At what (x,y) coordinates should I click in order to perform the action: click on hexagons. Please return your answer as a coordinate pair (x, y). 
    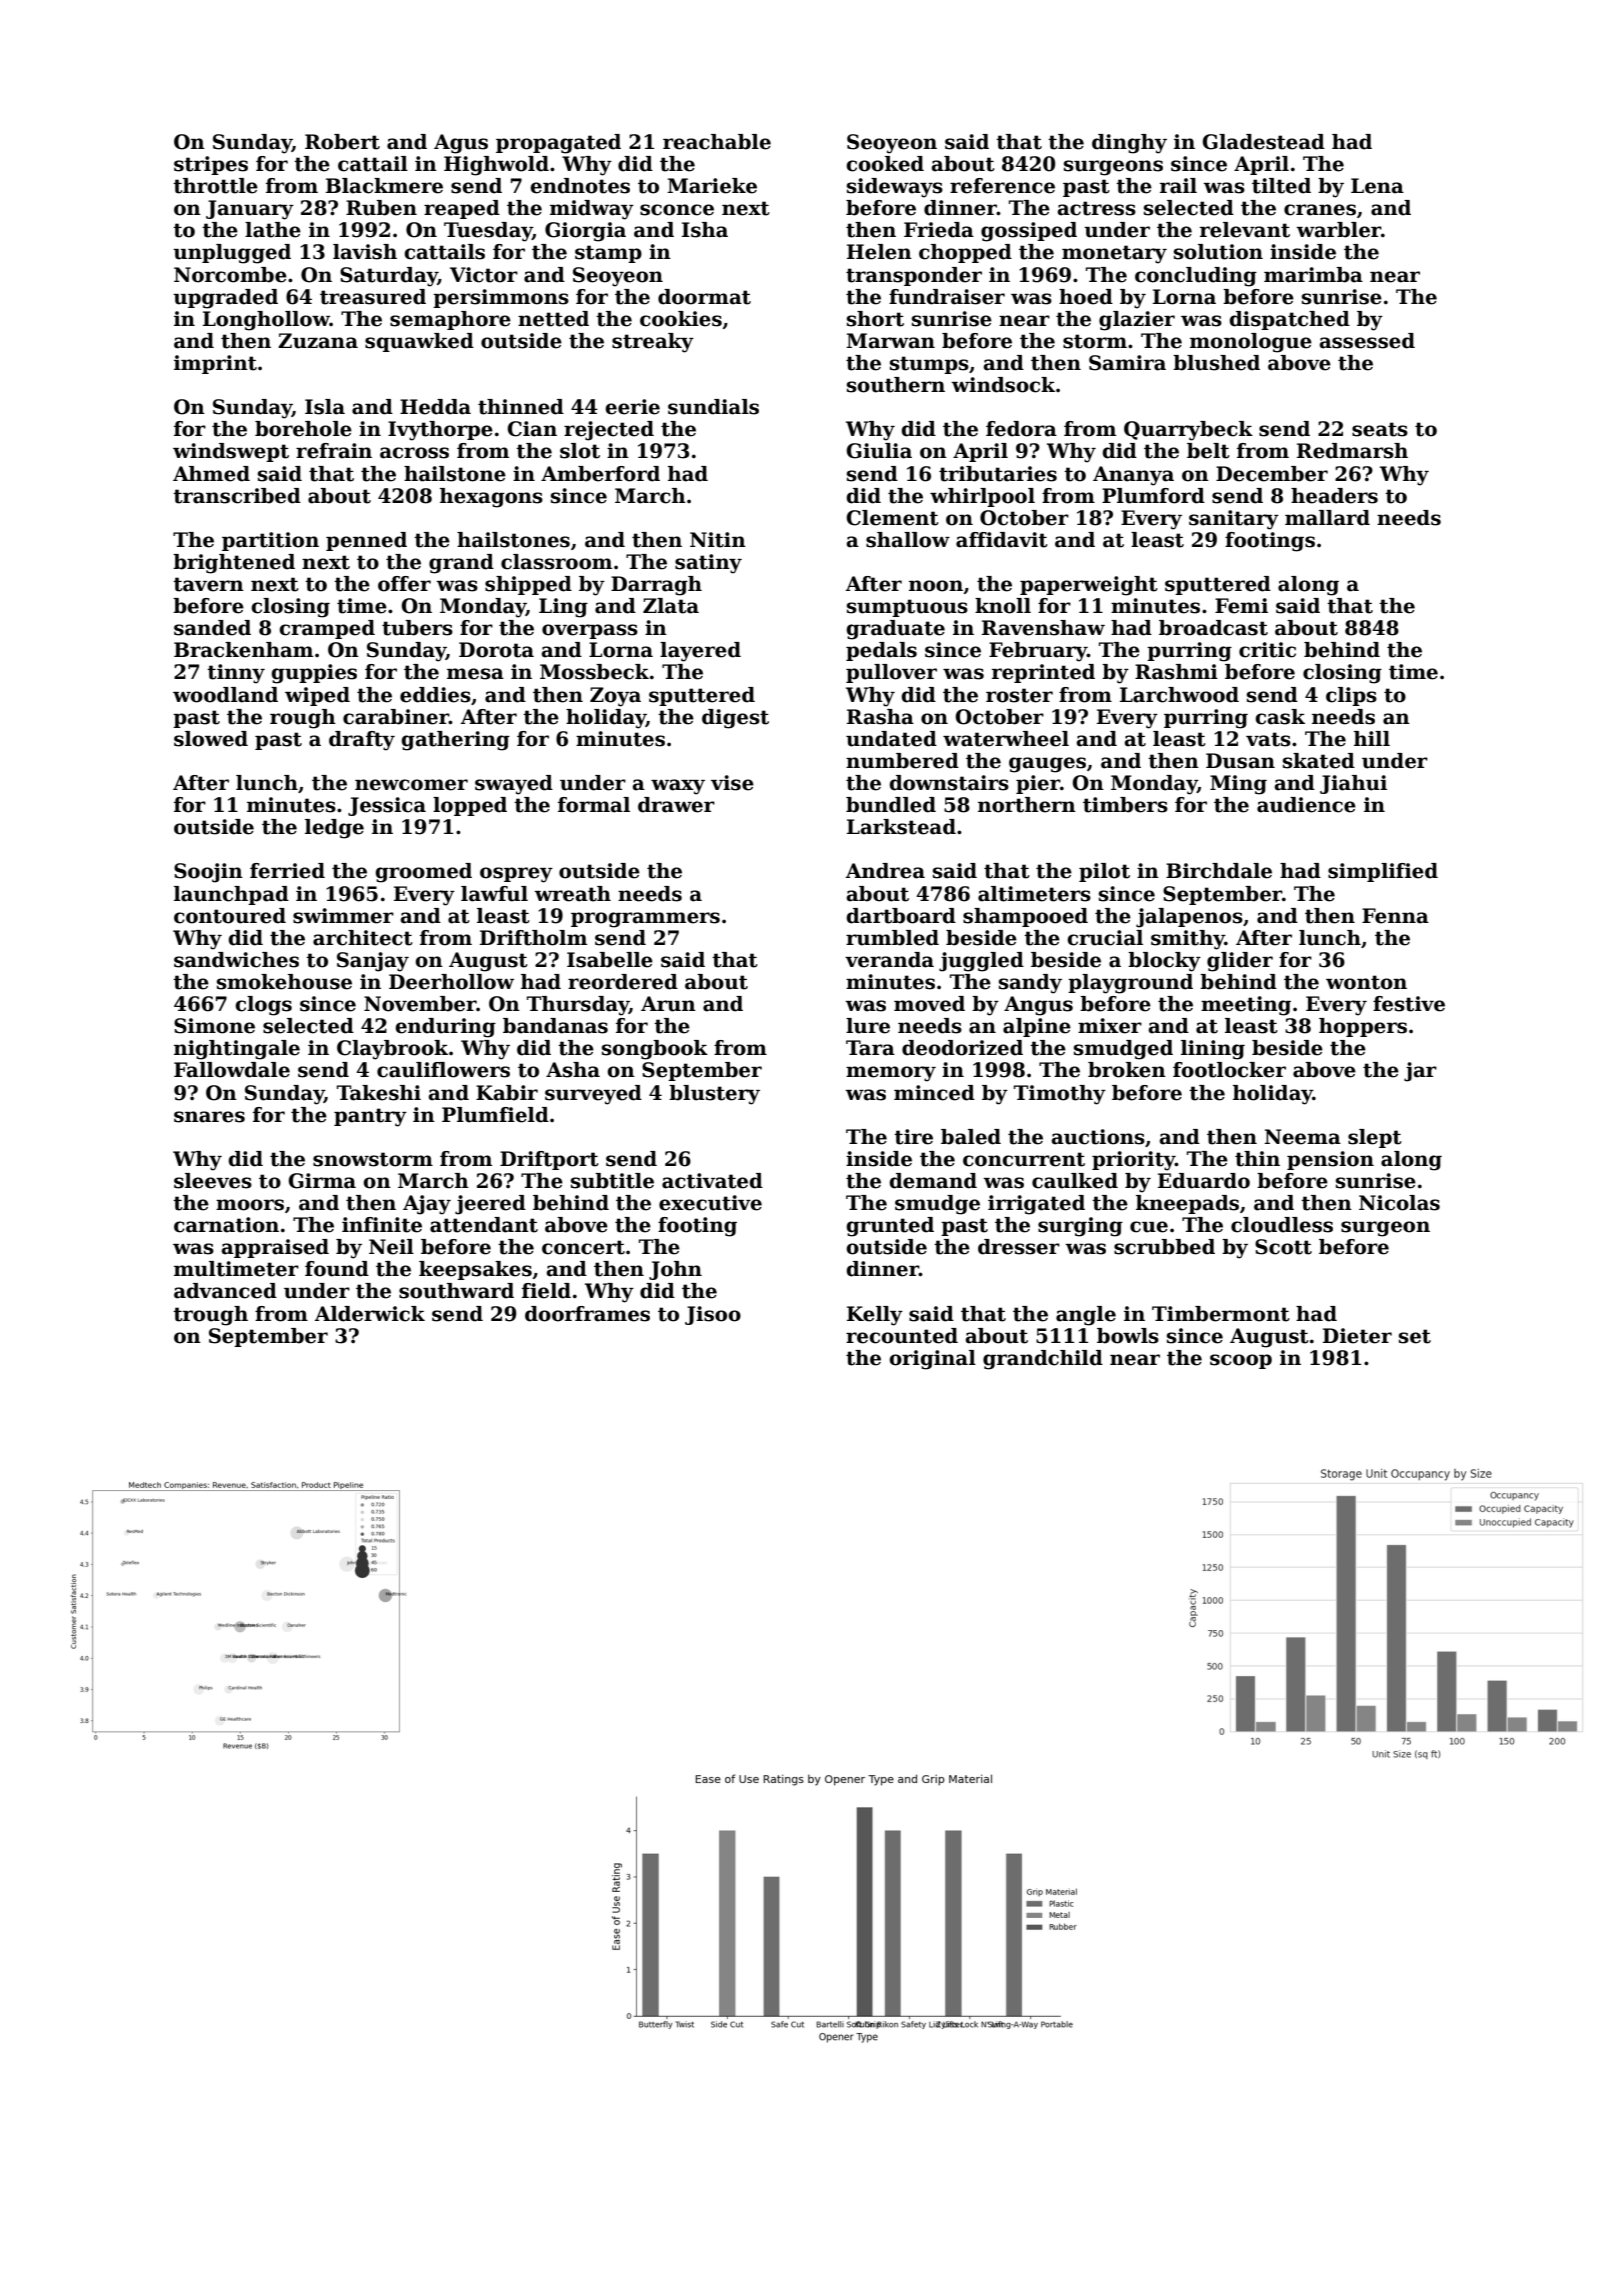
    Looking at the image, I should click on (491, 498).
